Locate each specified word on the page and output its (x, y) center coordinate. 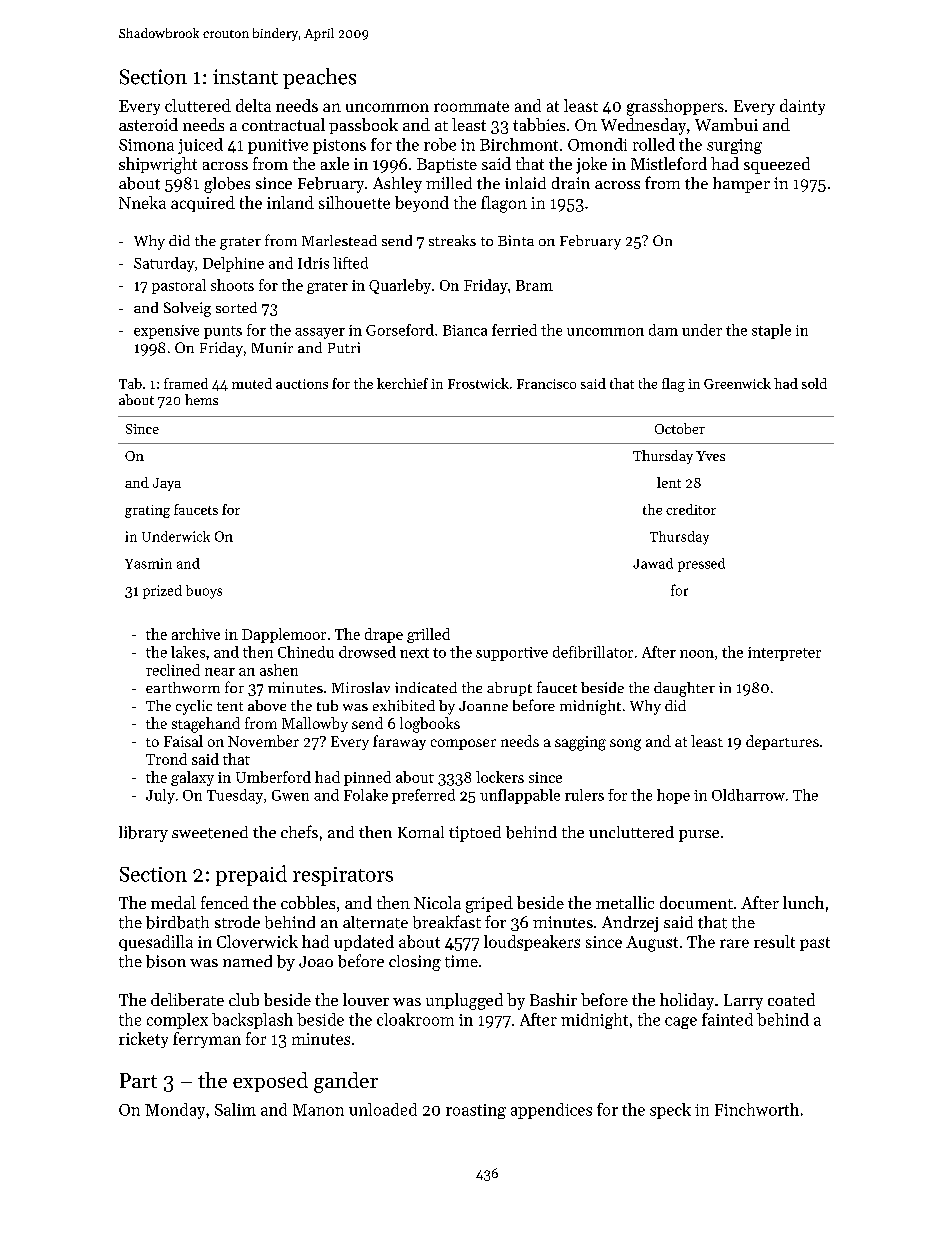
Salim (235, 1109)
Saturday (164, 264)
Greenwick (737, 383)
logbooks (430, 725)
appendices (551, 1111)
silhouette (354, 202)
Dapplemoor (284, 635)
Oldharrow (748, 795)
